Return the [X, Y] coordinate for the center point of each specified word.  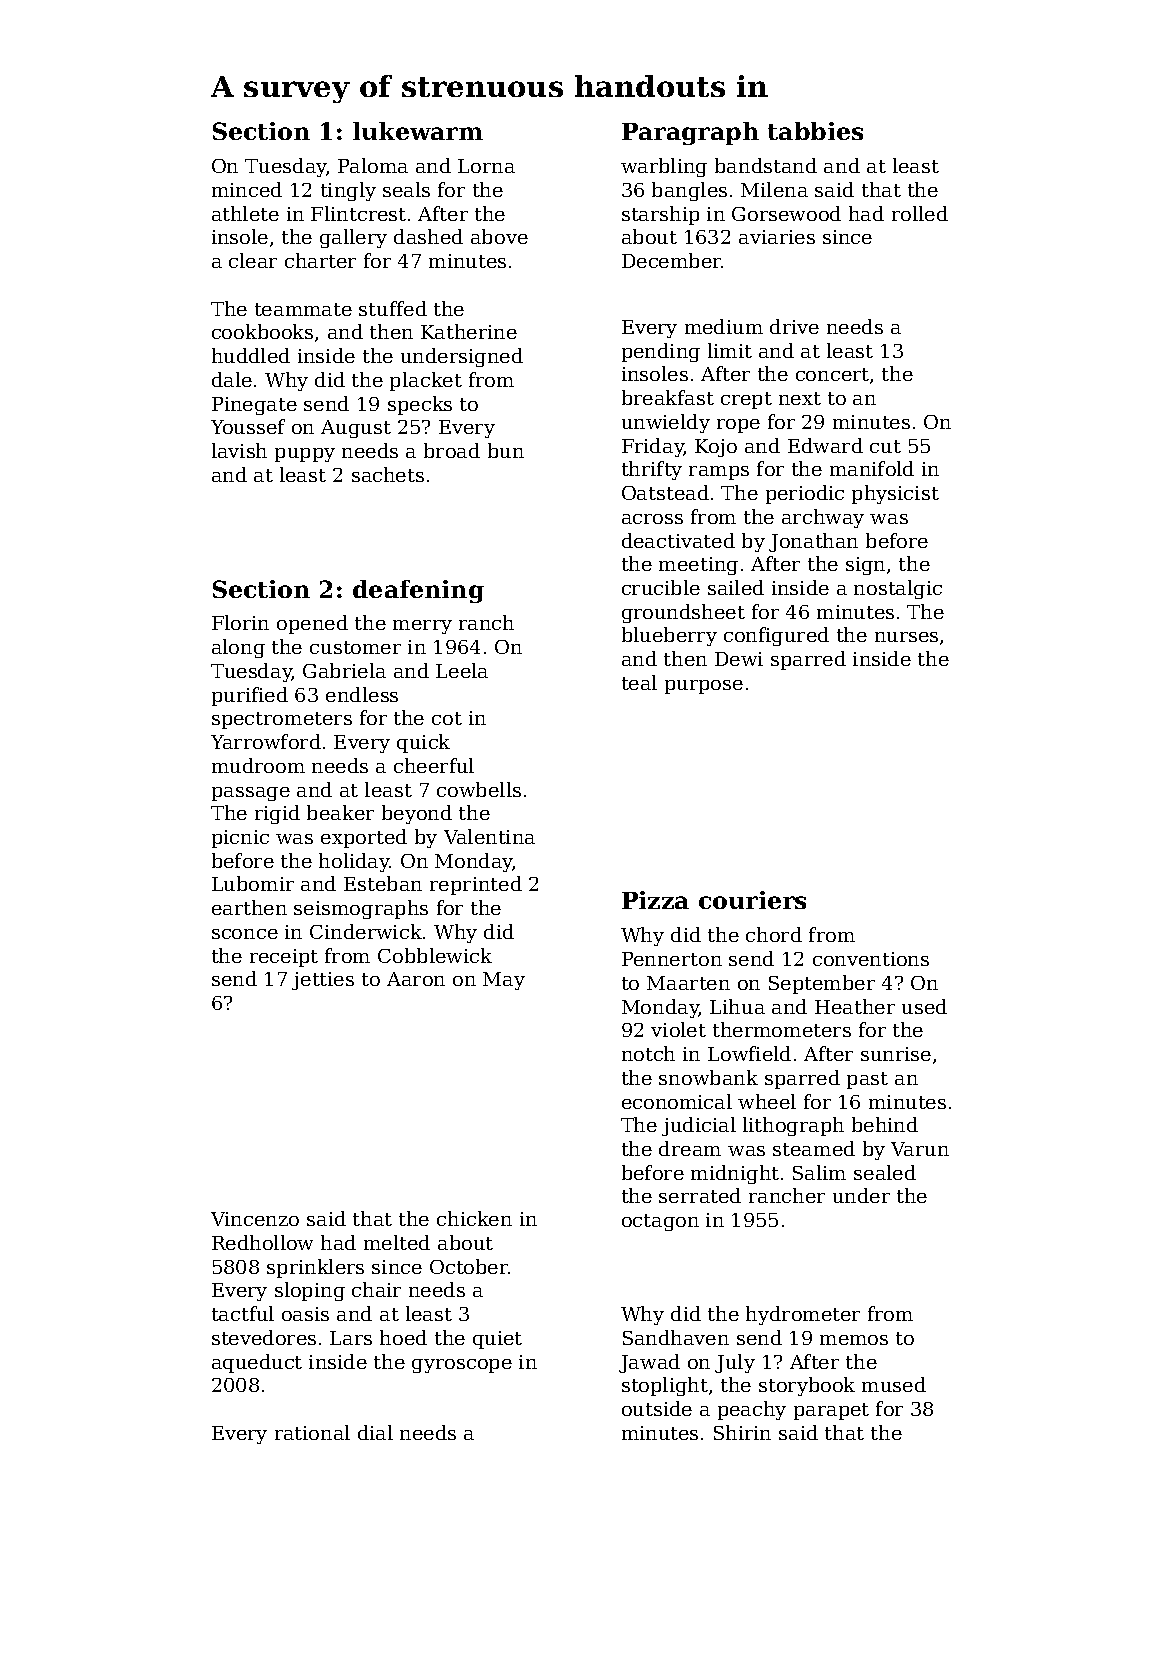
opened [312, 624]
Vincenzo [255, 1219]
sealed [885, 1172]
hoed [403, 1337]
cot [447, 718]
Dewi [739, 659]
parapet [831, 1411]
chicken [474, 1218]
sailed [736, 587]
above [499, 236]
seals [406, 189]
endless [362, 694]
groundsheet [683, 613]
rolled [920, 213]
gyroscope [462, 1366]
